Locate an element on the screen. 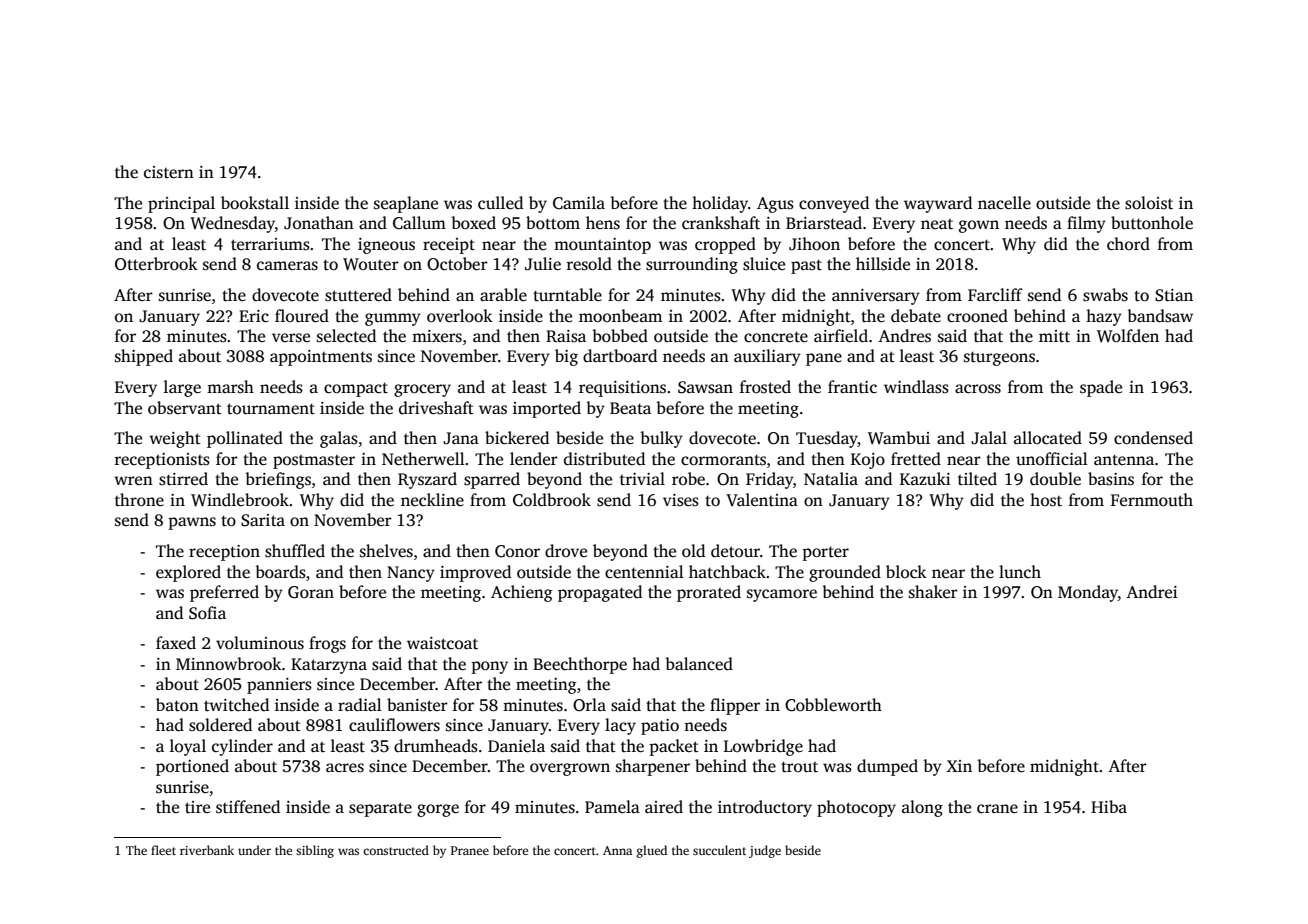 This screenshot has width=1308, height=924. Sofia is located at coordinates (207, 613).
